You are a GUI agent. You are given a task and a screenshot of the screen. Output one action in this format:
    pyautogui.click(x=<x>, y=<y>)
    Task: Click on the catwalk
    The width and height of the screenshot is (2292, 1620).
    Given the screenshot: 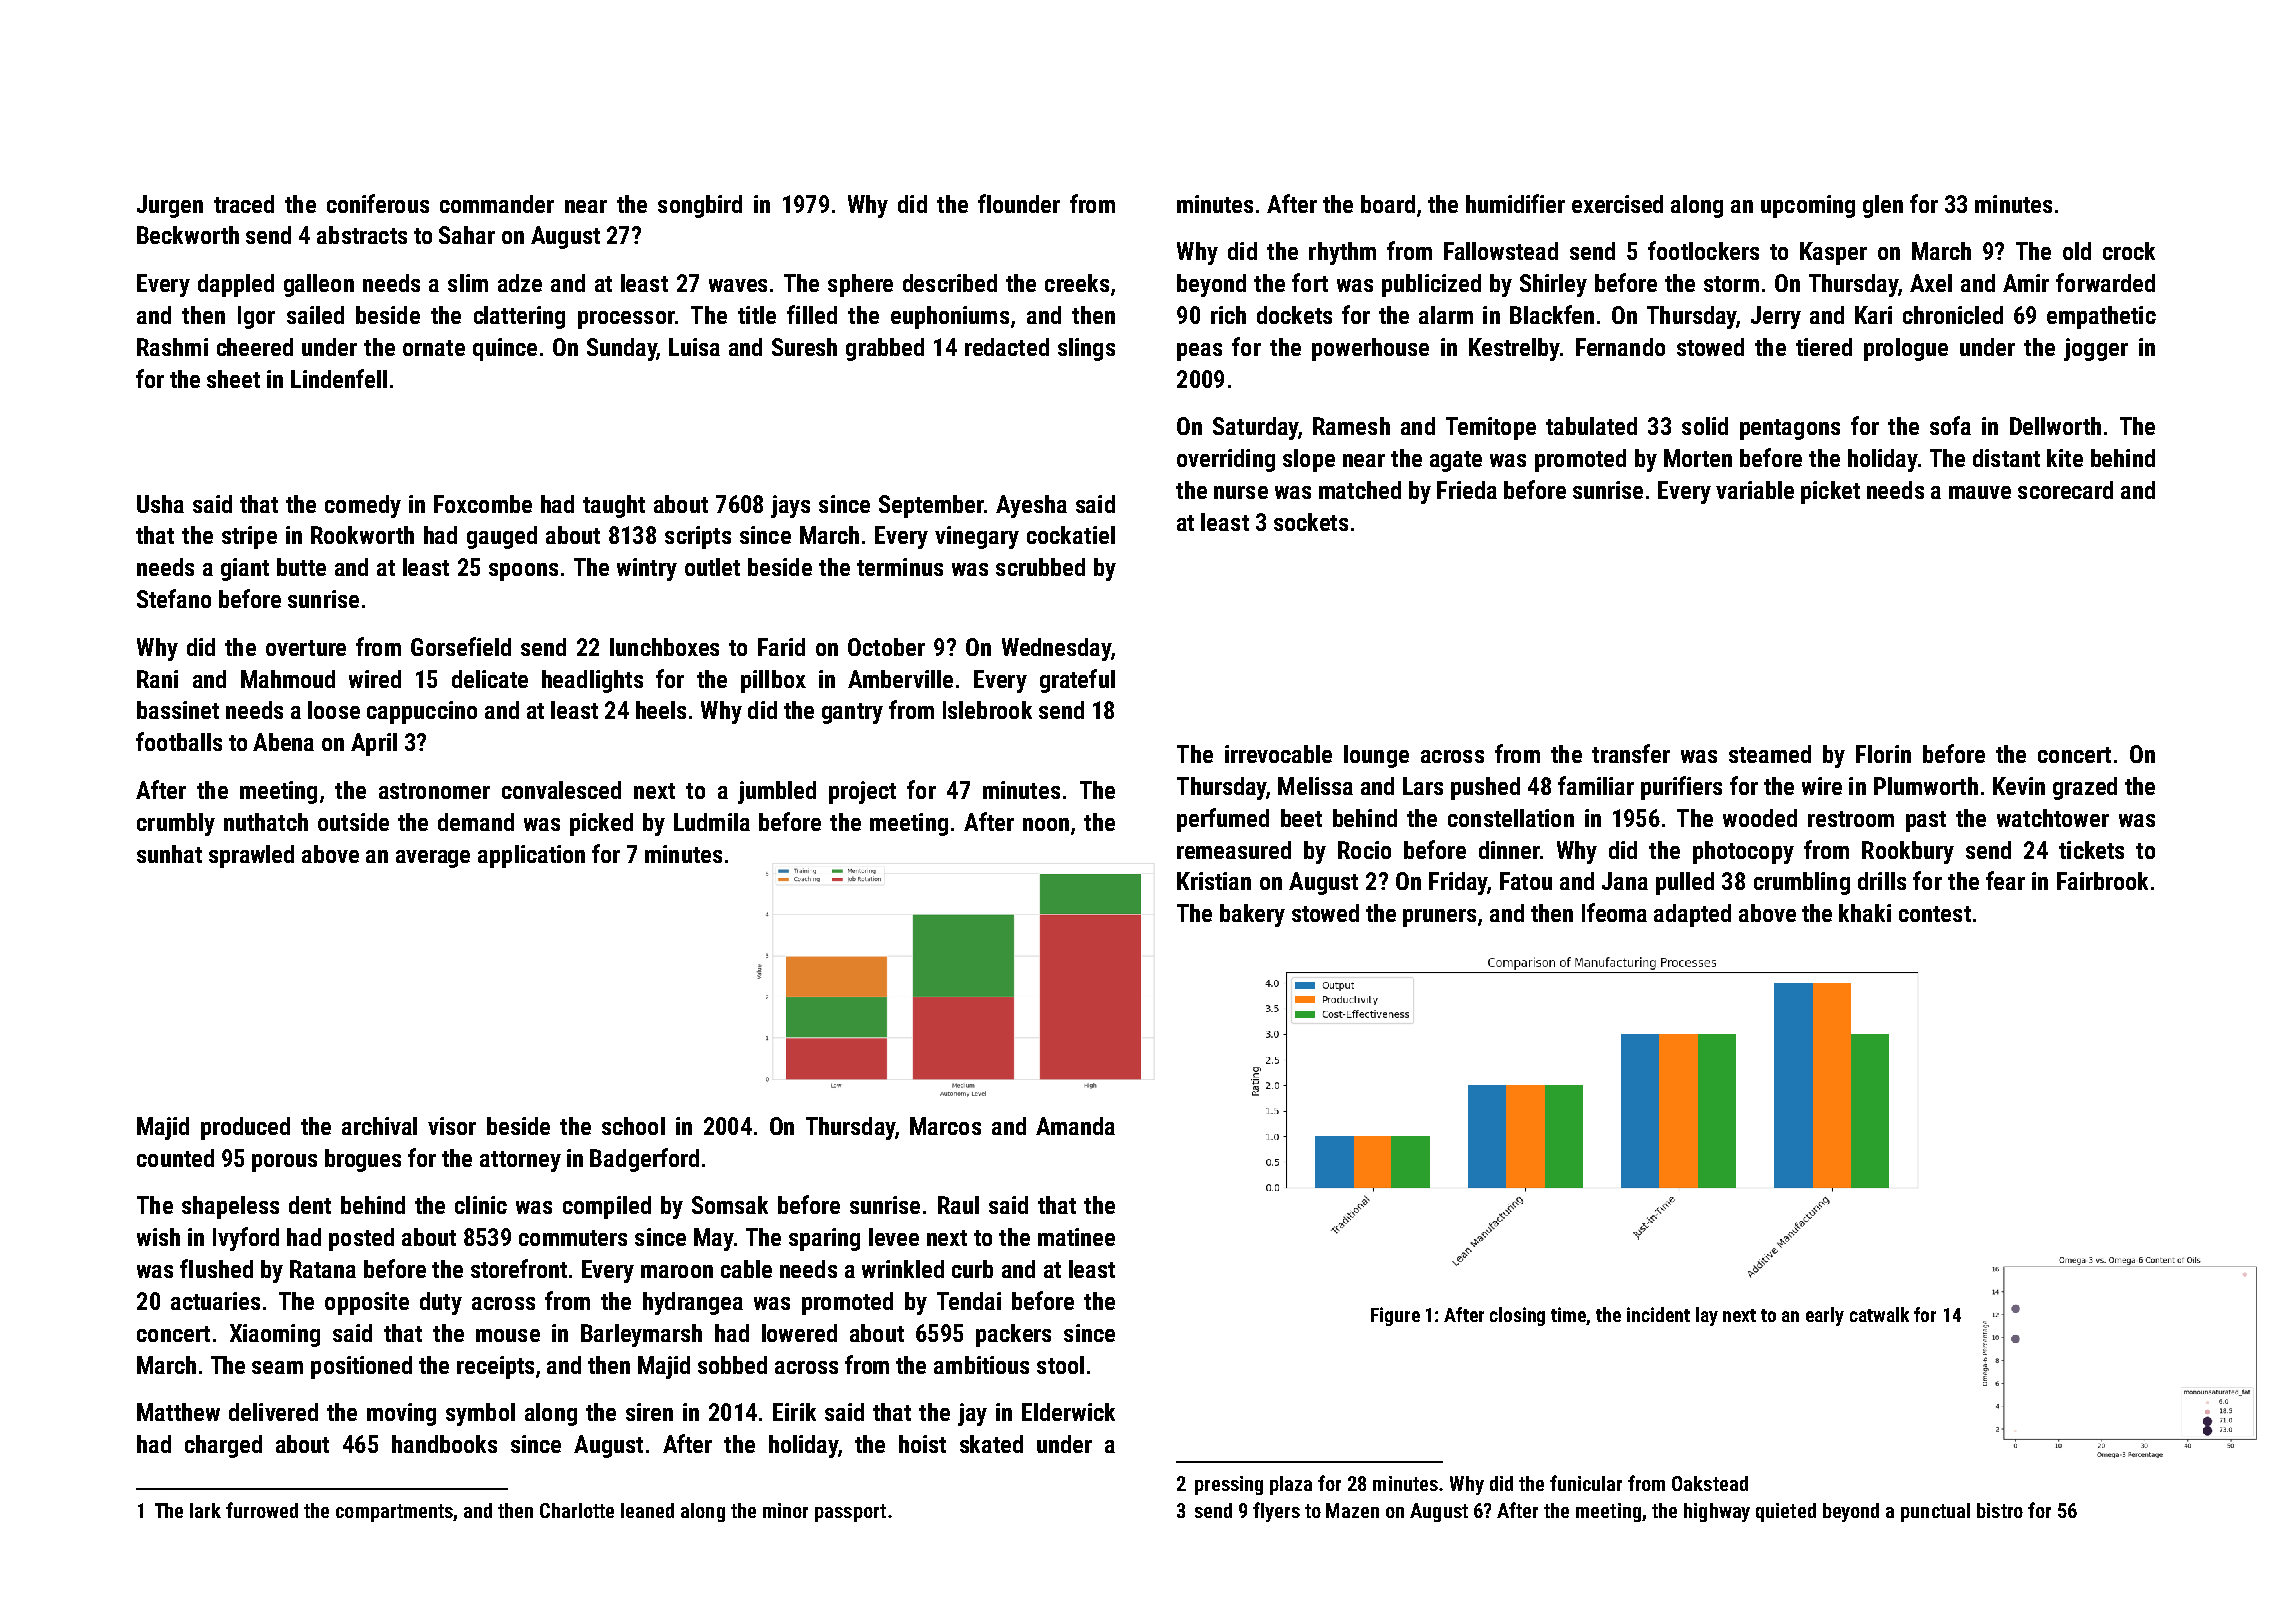 What is the action you would take?
    pyautogui.click(x=1879, y=1314)
